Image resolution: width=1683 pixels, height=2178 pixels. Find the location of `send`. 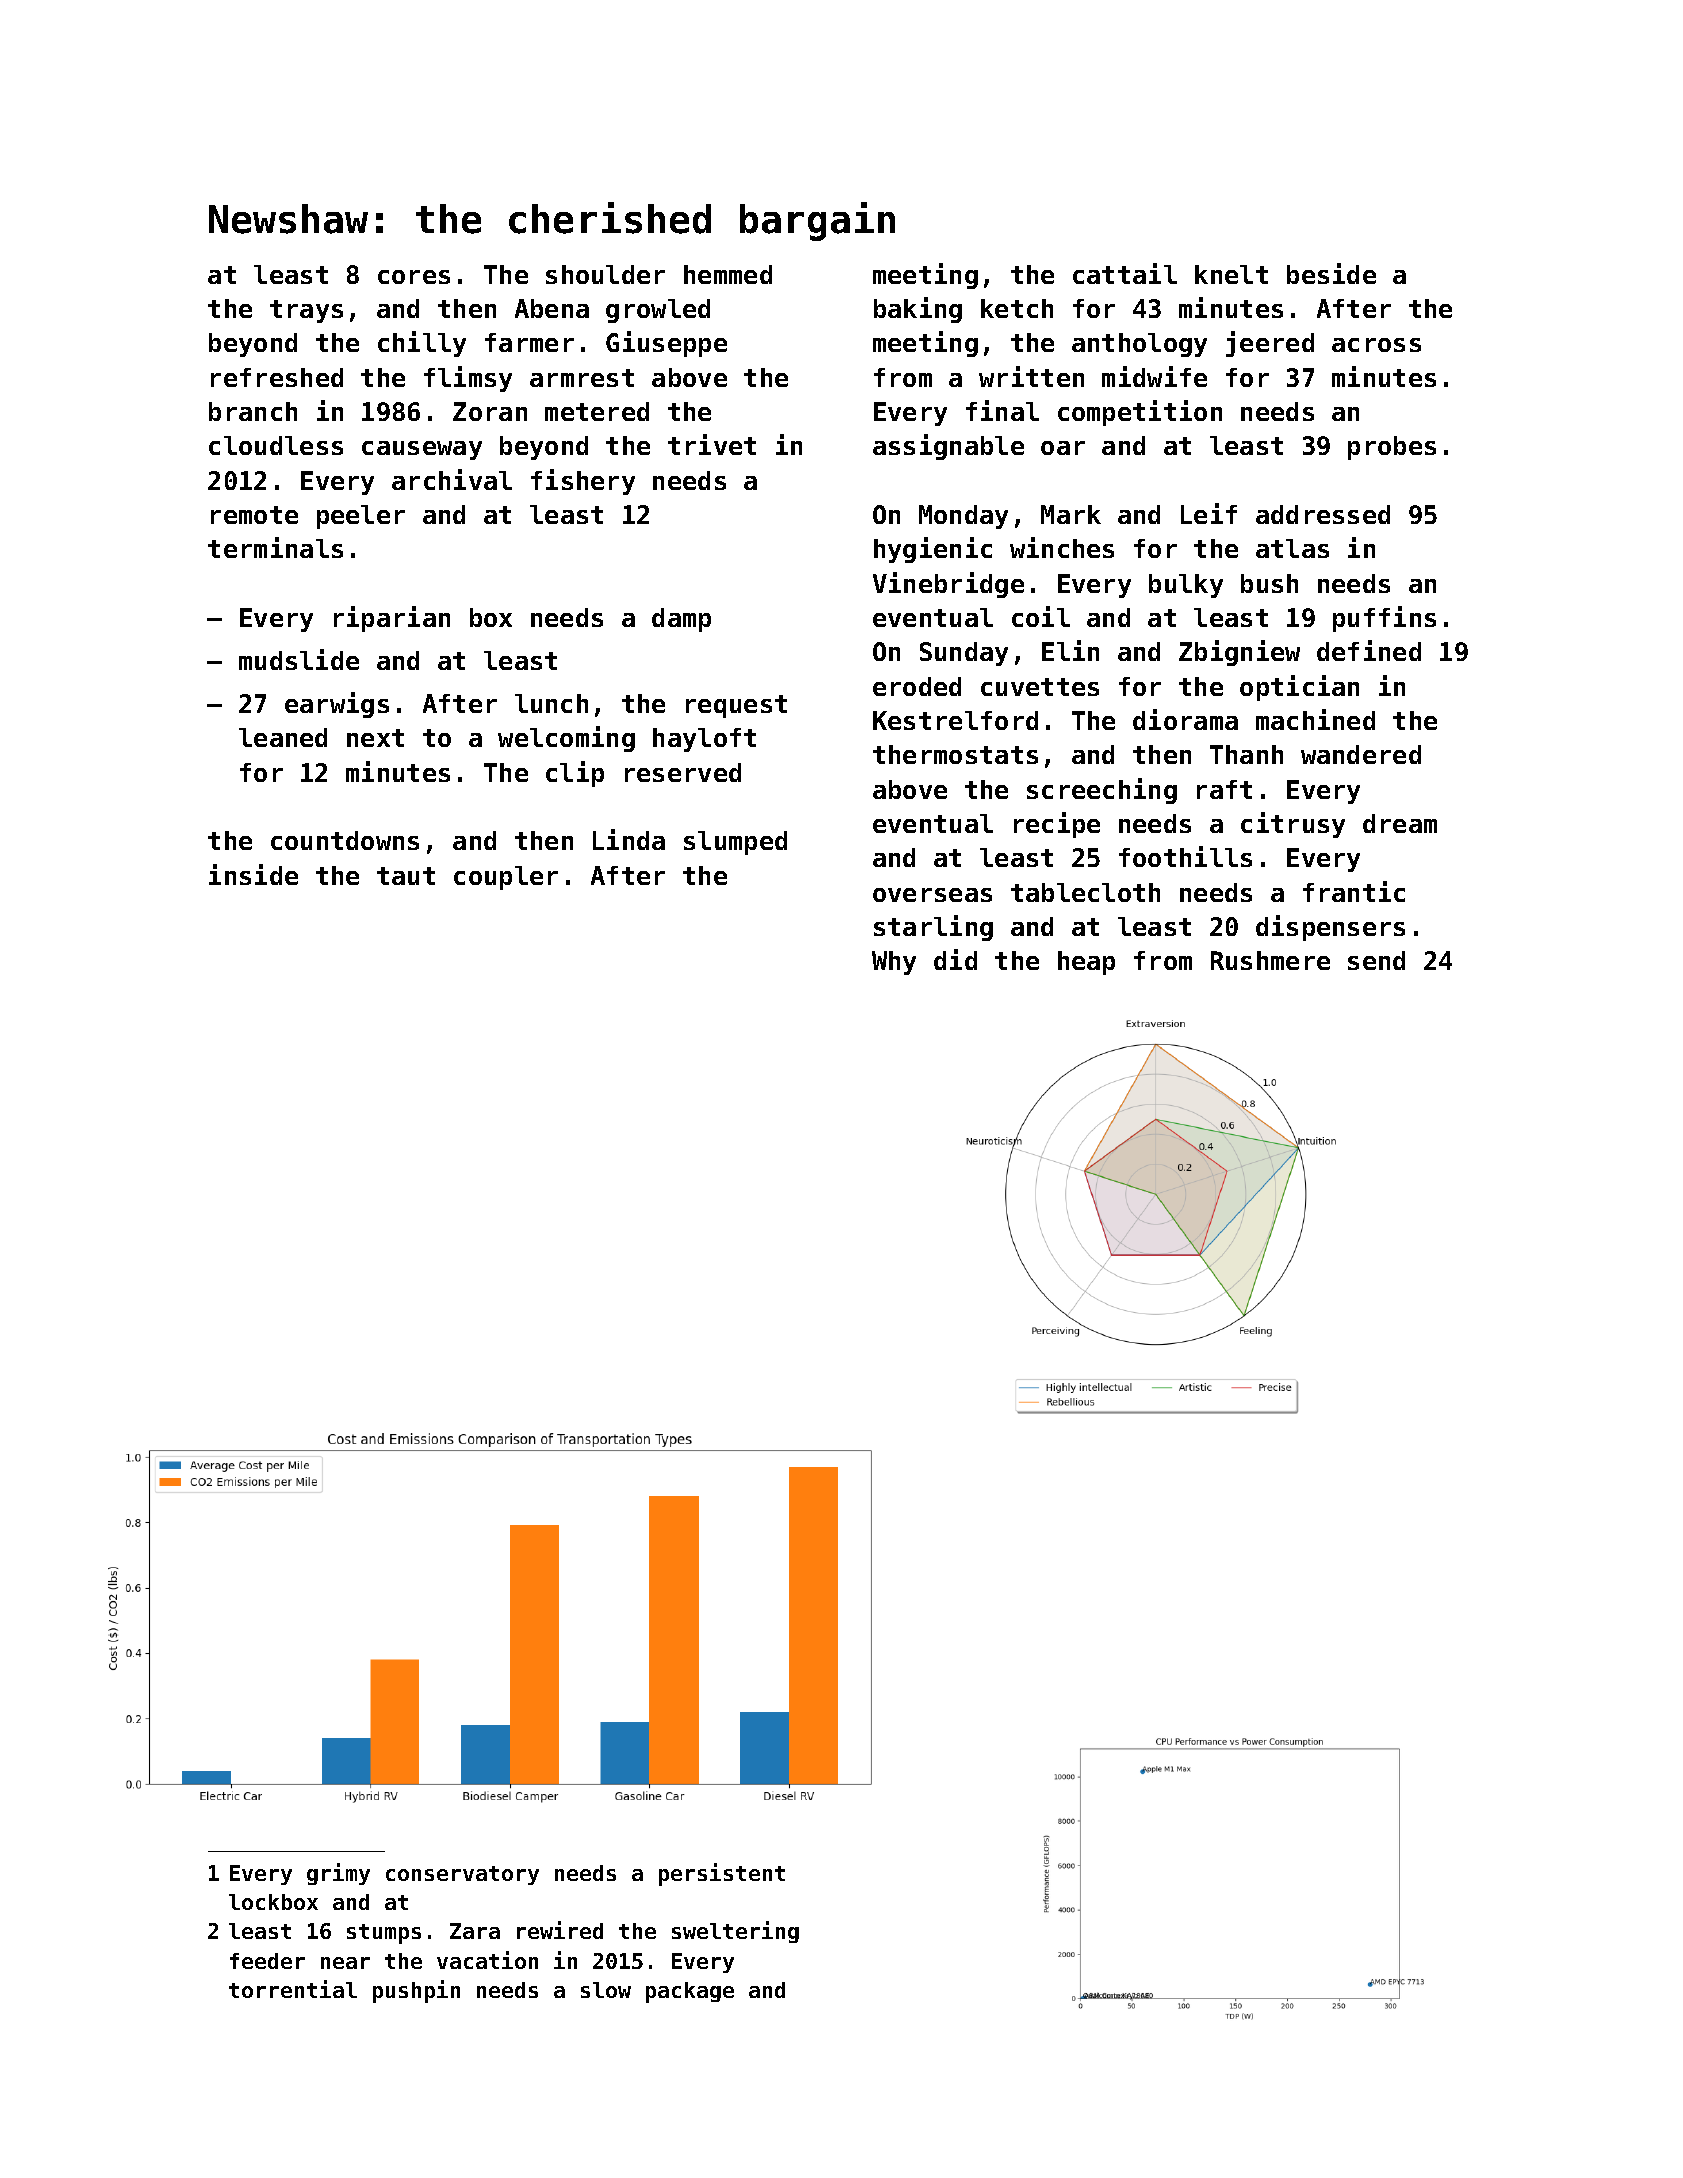

send is located at coordinates (1376, 960).
